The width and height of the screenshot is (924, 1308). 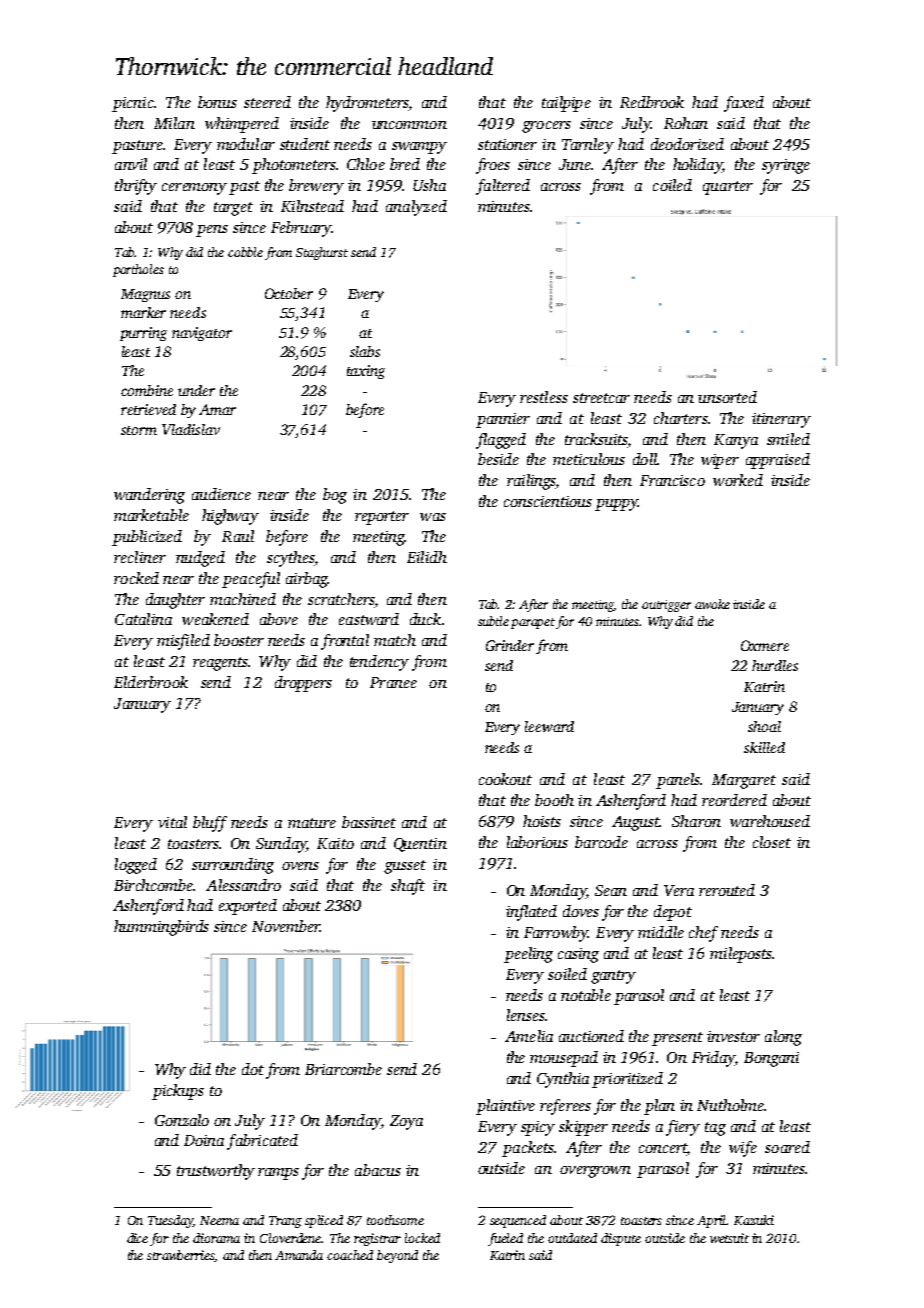 I want to click on navigator, so click(x=202, y=334).
